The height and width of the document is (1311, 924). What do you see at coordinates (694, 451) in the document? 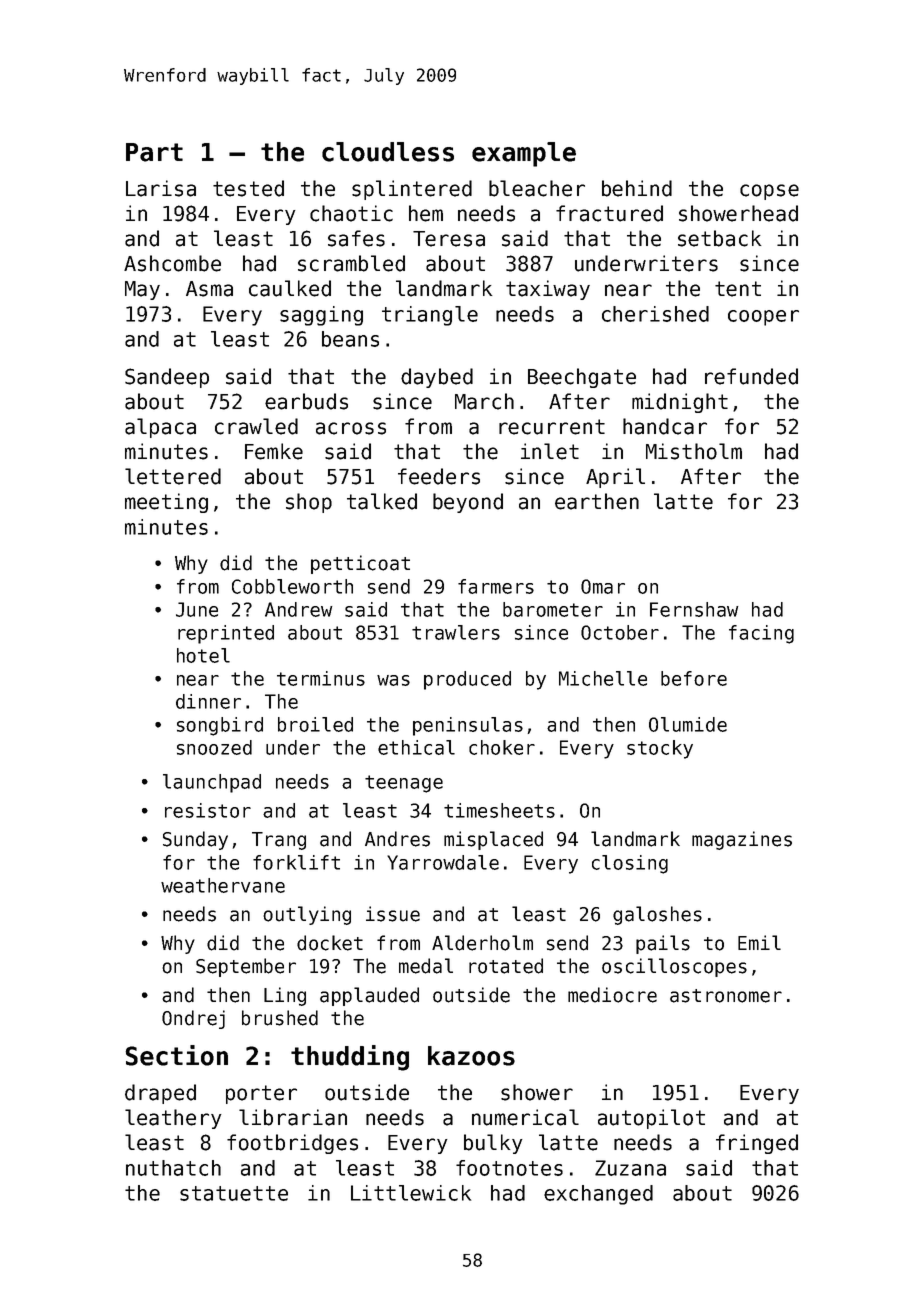
I see `Mistholm` at bounding box center [694, 451].
